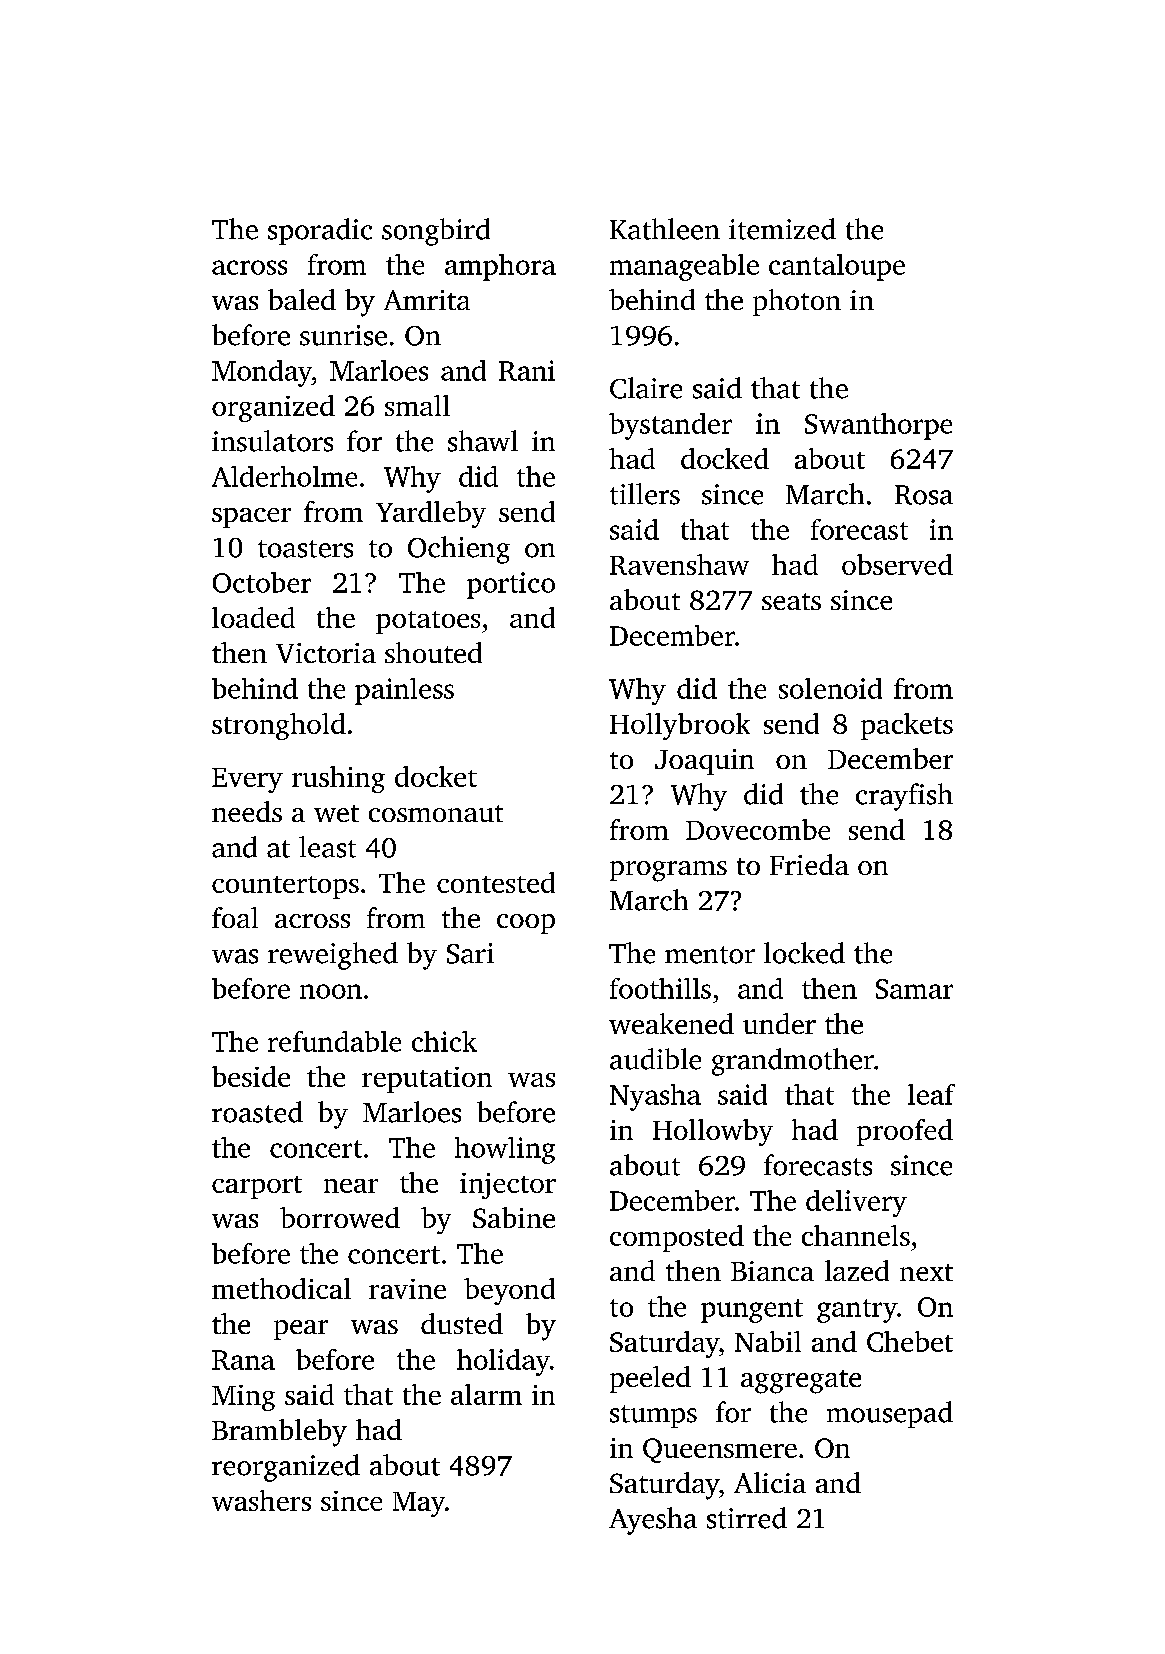  I want to click on pear, so click(301, 1330).
